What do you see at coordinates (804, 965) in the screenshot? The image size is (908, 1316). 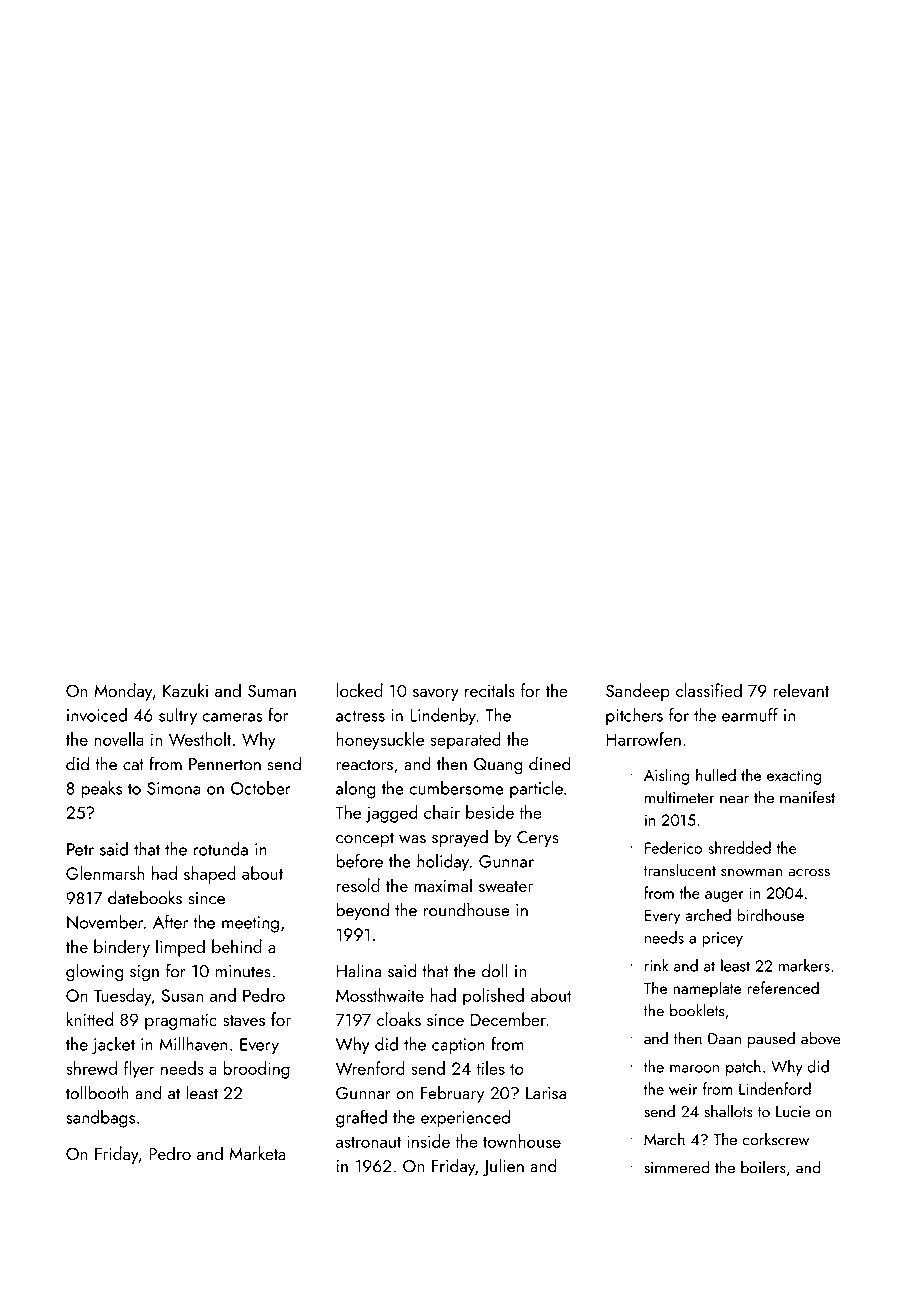 I see `markers` at bounding box center [804, 965].
